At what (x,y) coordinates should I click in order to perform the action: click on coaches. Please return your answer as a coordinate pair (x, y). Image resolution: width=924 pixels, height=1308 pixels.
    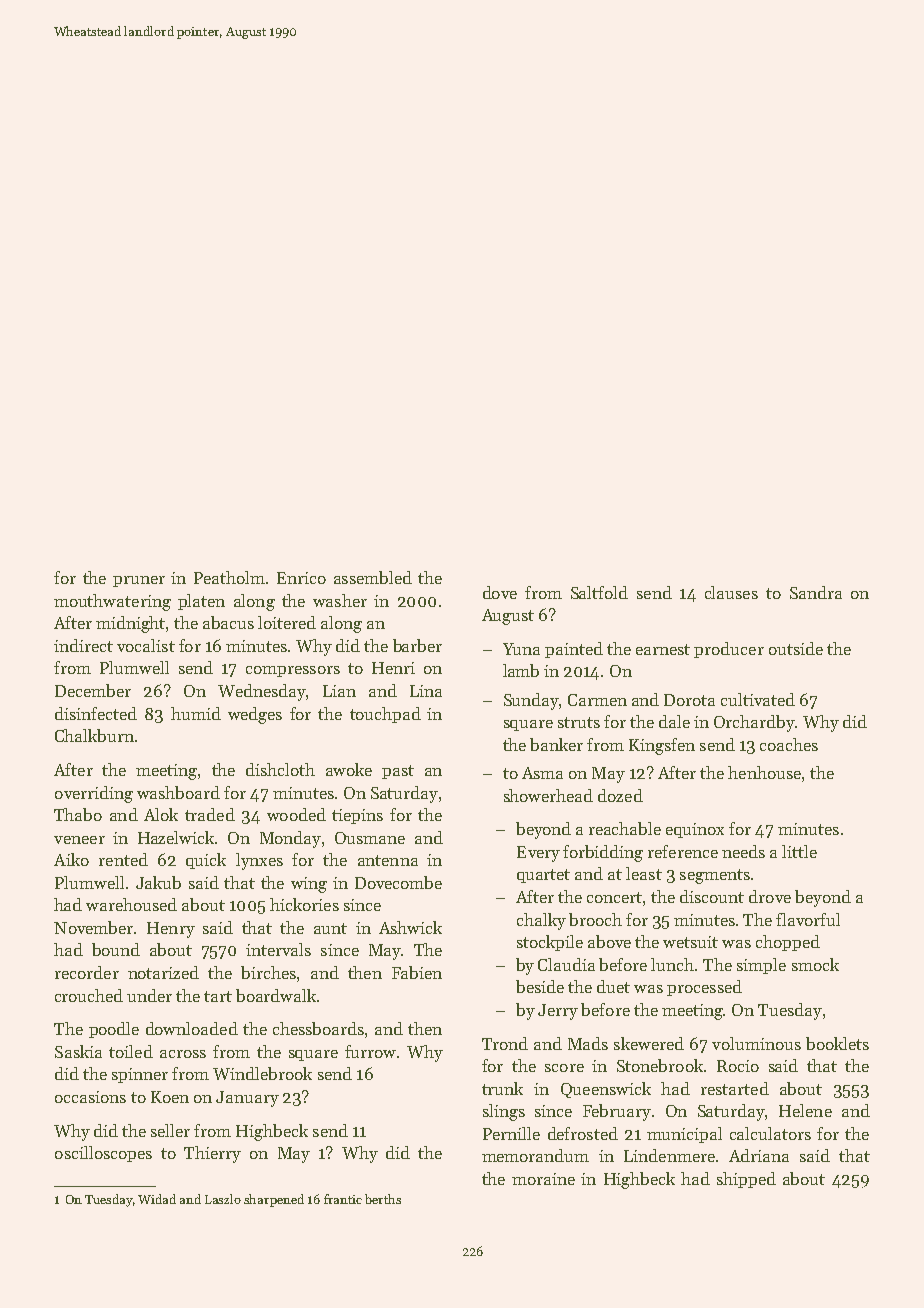
    Looking at the image, I should click on (789, 744).
